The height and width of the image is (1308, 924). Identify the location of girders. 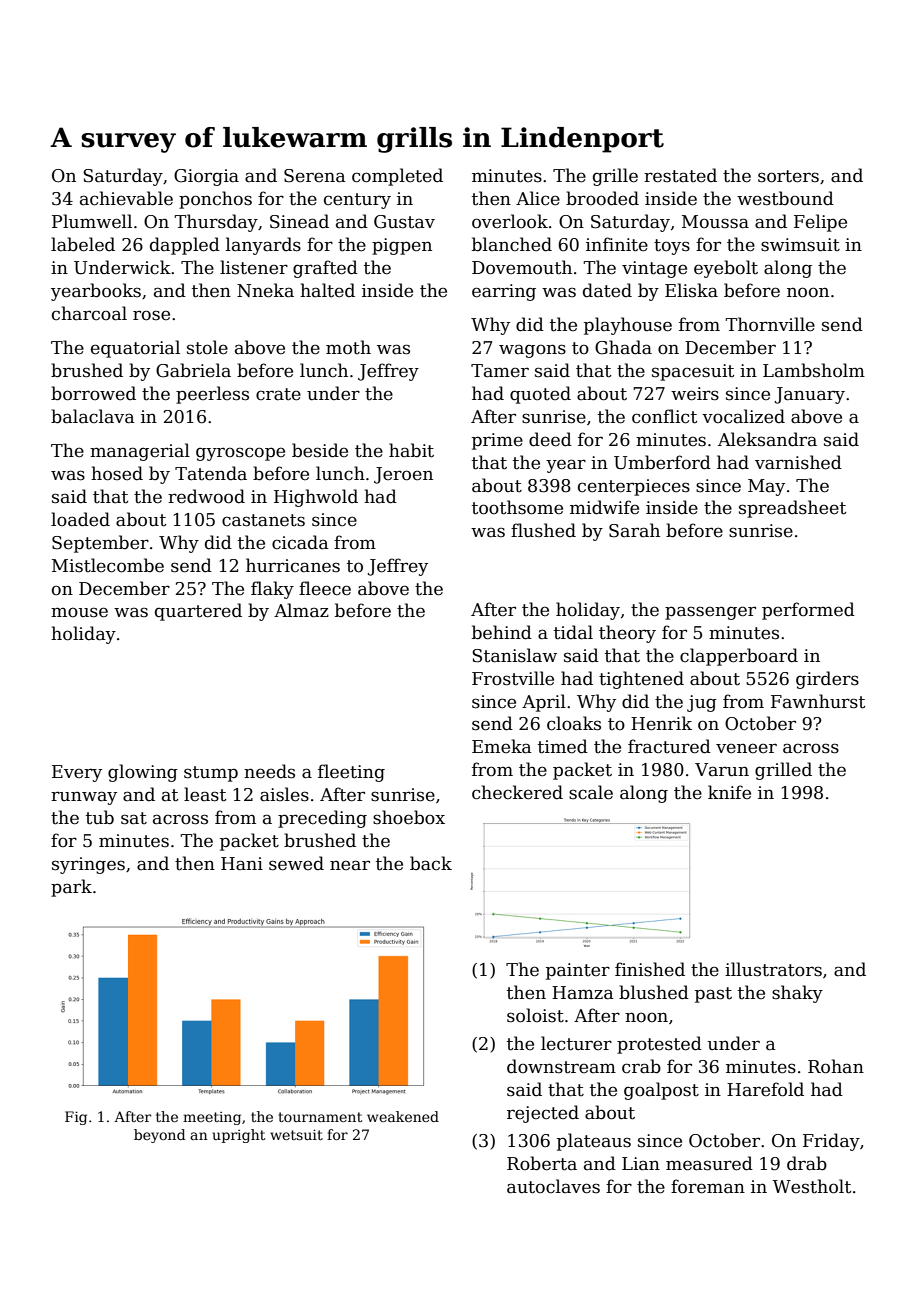
(827, 680).
